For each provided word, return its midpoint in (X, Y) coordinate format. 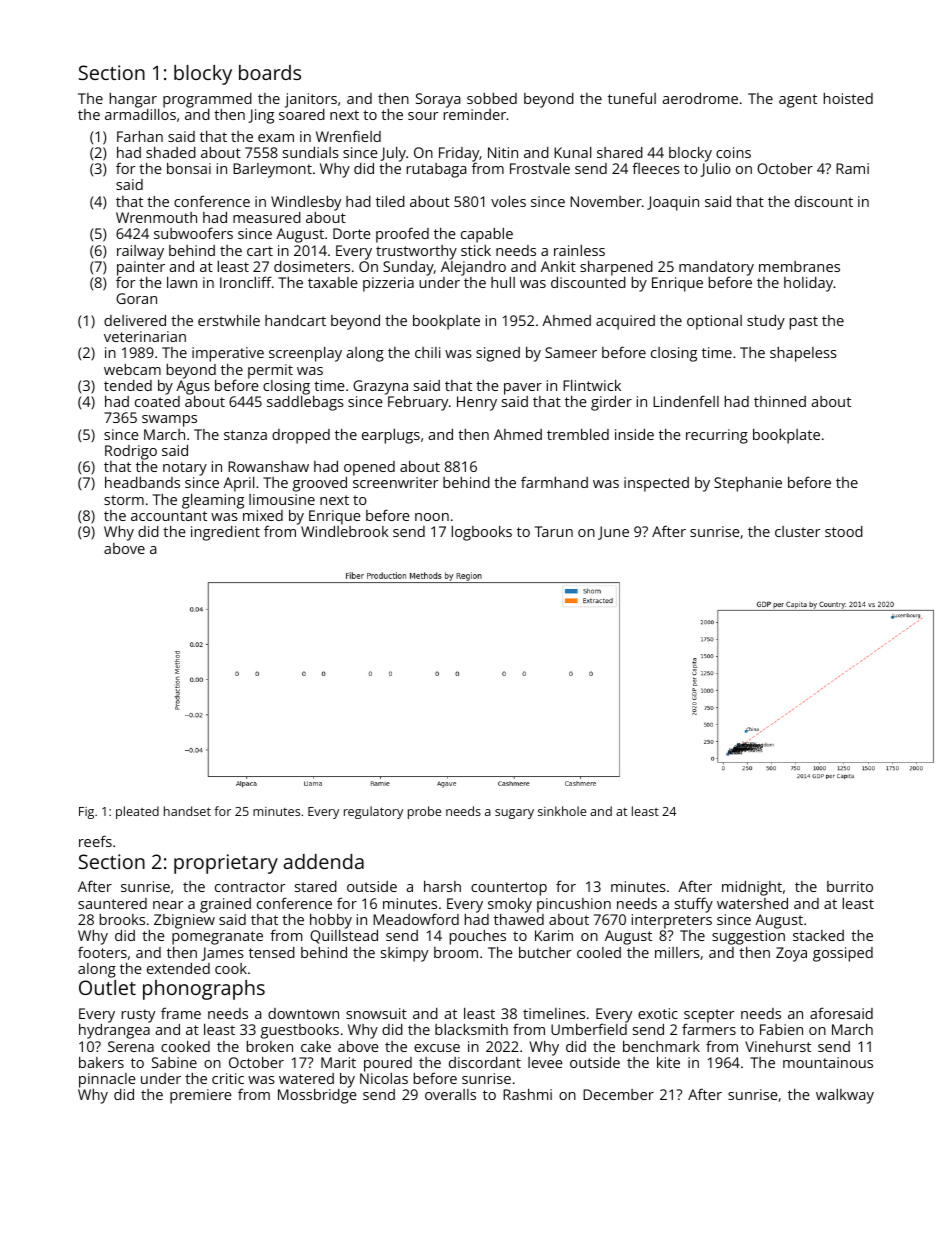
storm (124, 500)
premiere (201, 1096)
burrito (850, 886)
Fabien (781, 1029)
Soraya (438, 100)
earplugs (391, 436)
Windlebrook (345, 531)
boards (270, 72)
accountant (169, 516)
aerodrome (700, 98)
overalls (450, 1094)
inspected (656, 484)
